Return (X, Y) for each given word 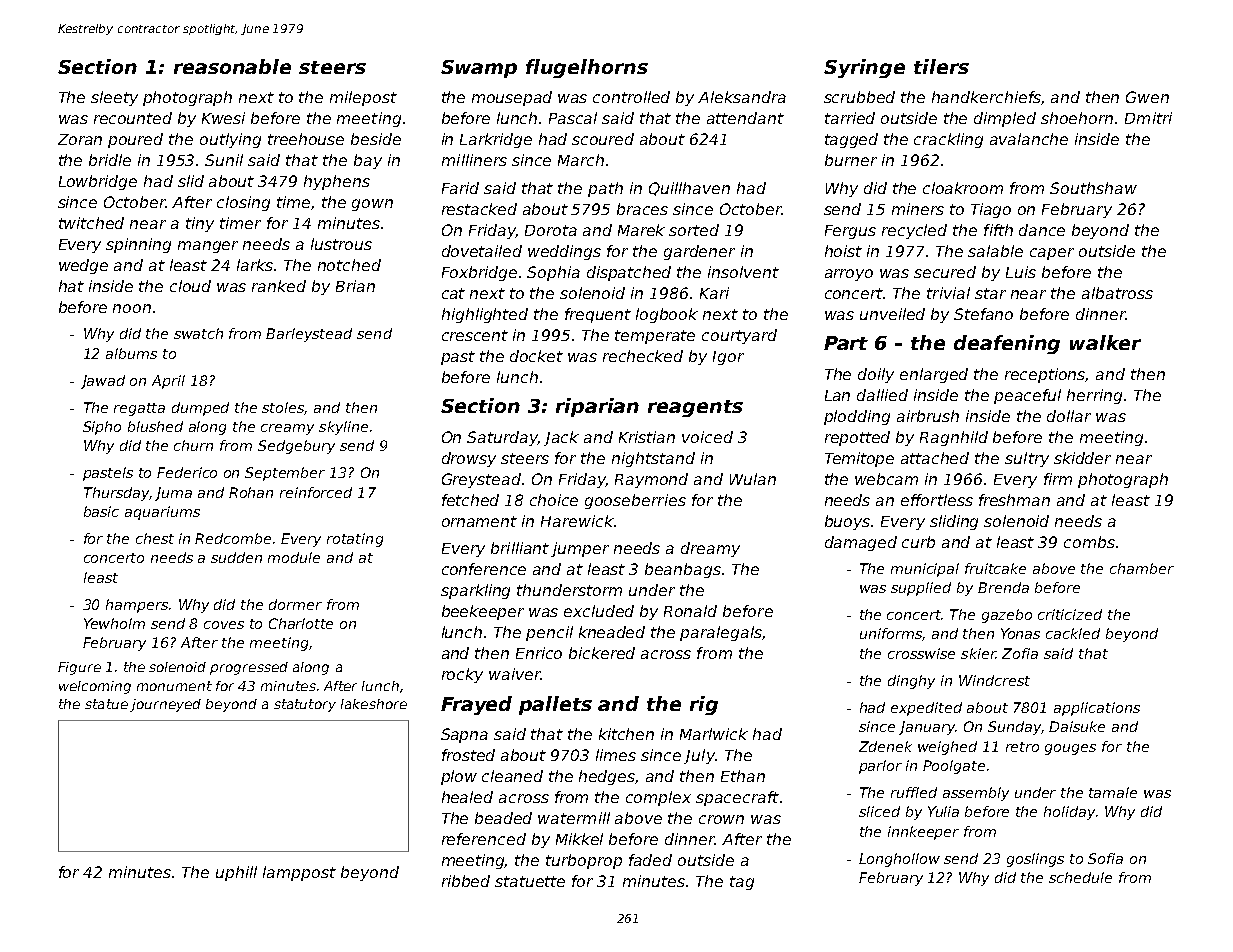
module (294, 557)
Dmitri (1148, 118)
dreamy (710, 549)
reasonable (232, 66)
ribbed (466, 881)
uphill (236, 873)
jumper (580, 549)
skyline (343, 428)
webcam (886, 479)
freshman (1014, 500)
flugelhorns (587, 68)
